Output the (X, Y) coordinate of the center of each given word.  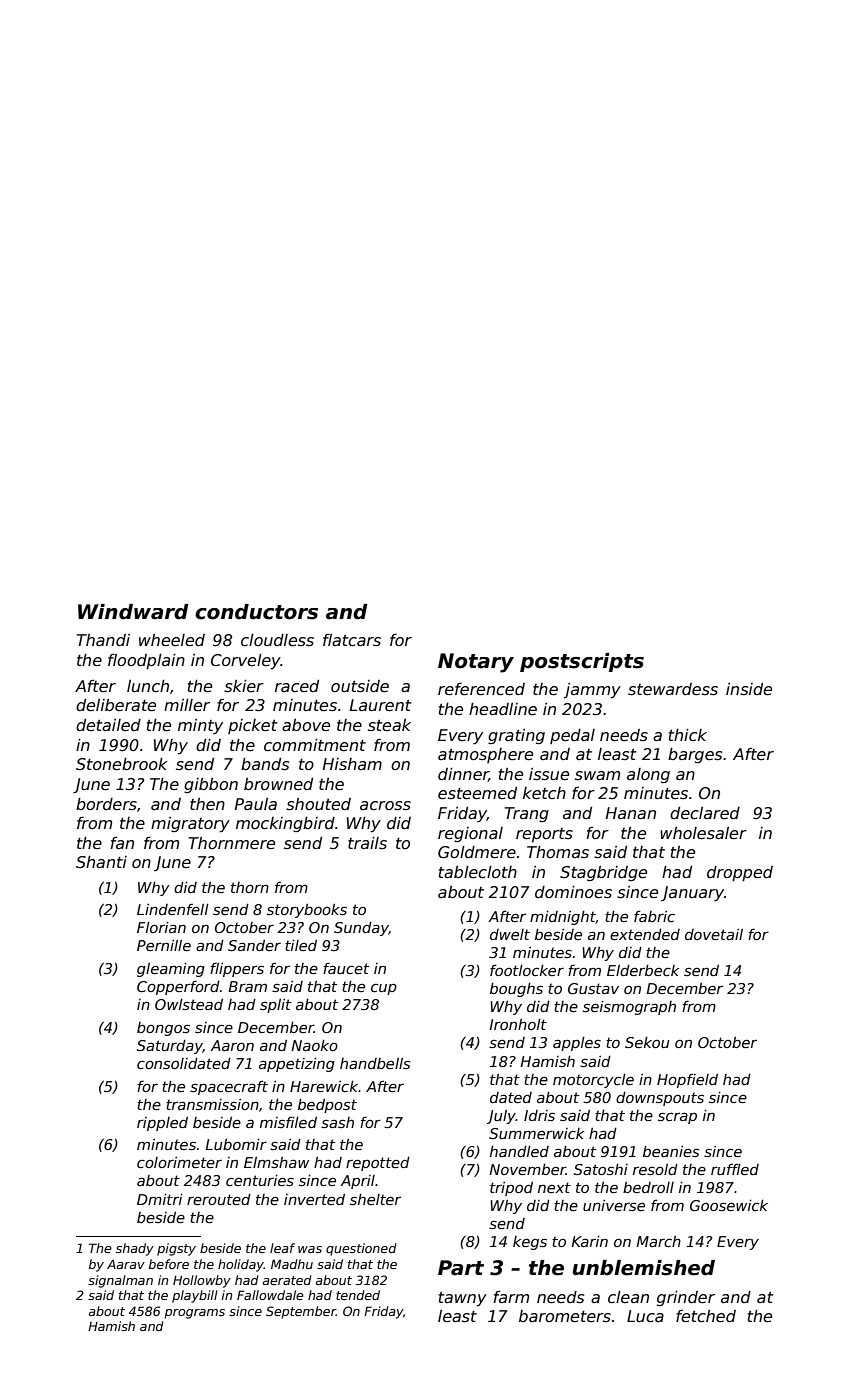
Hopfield (687, 1080)
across (385, 806)
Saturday (170, 1047)
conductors (256, 612)
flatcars (352, 640)
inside (749, 689)
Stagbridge (603, 874)
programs (194, 1314)
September (301, 1312)
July (501, 1117)
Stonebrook (122, 764)
